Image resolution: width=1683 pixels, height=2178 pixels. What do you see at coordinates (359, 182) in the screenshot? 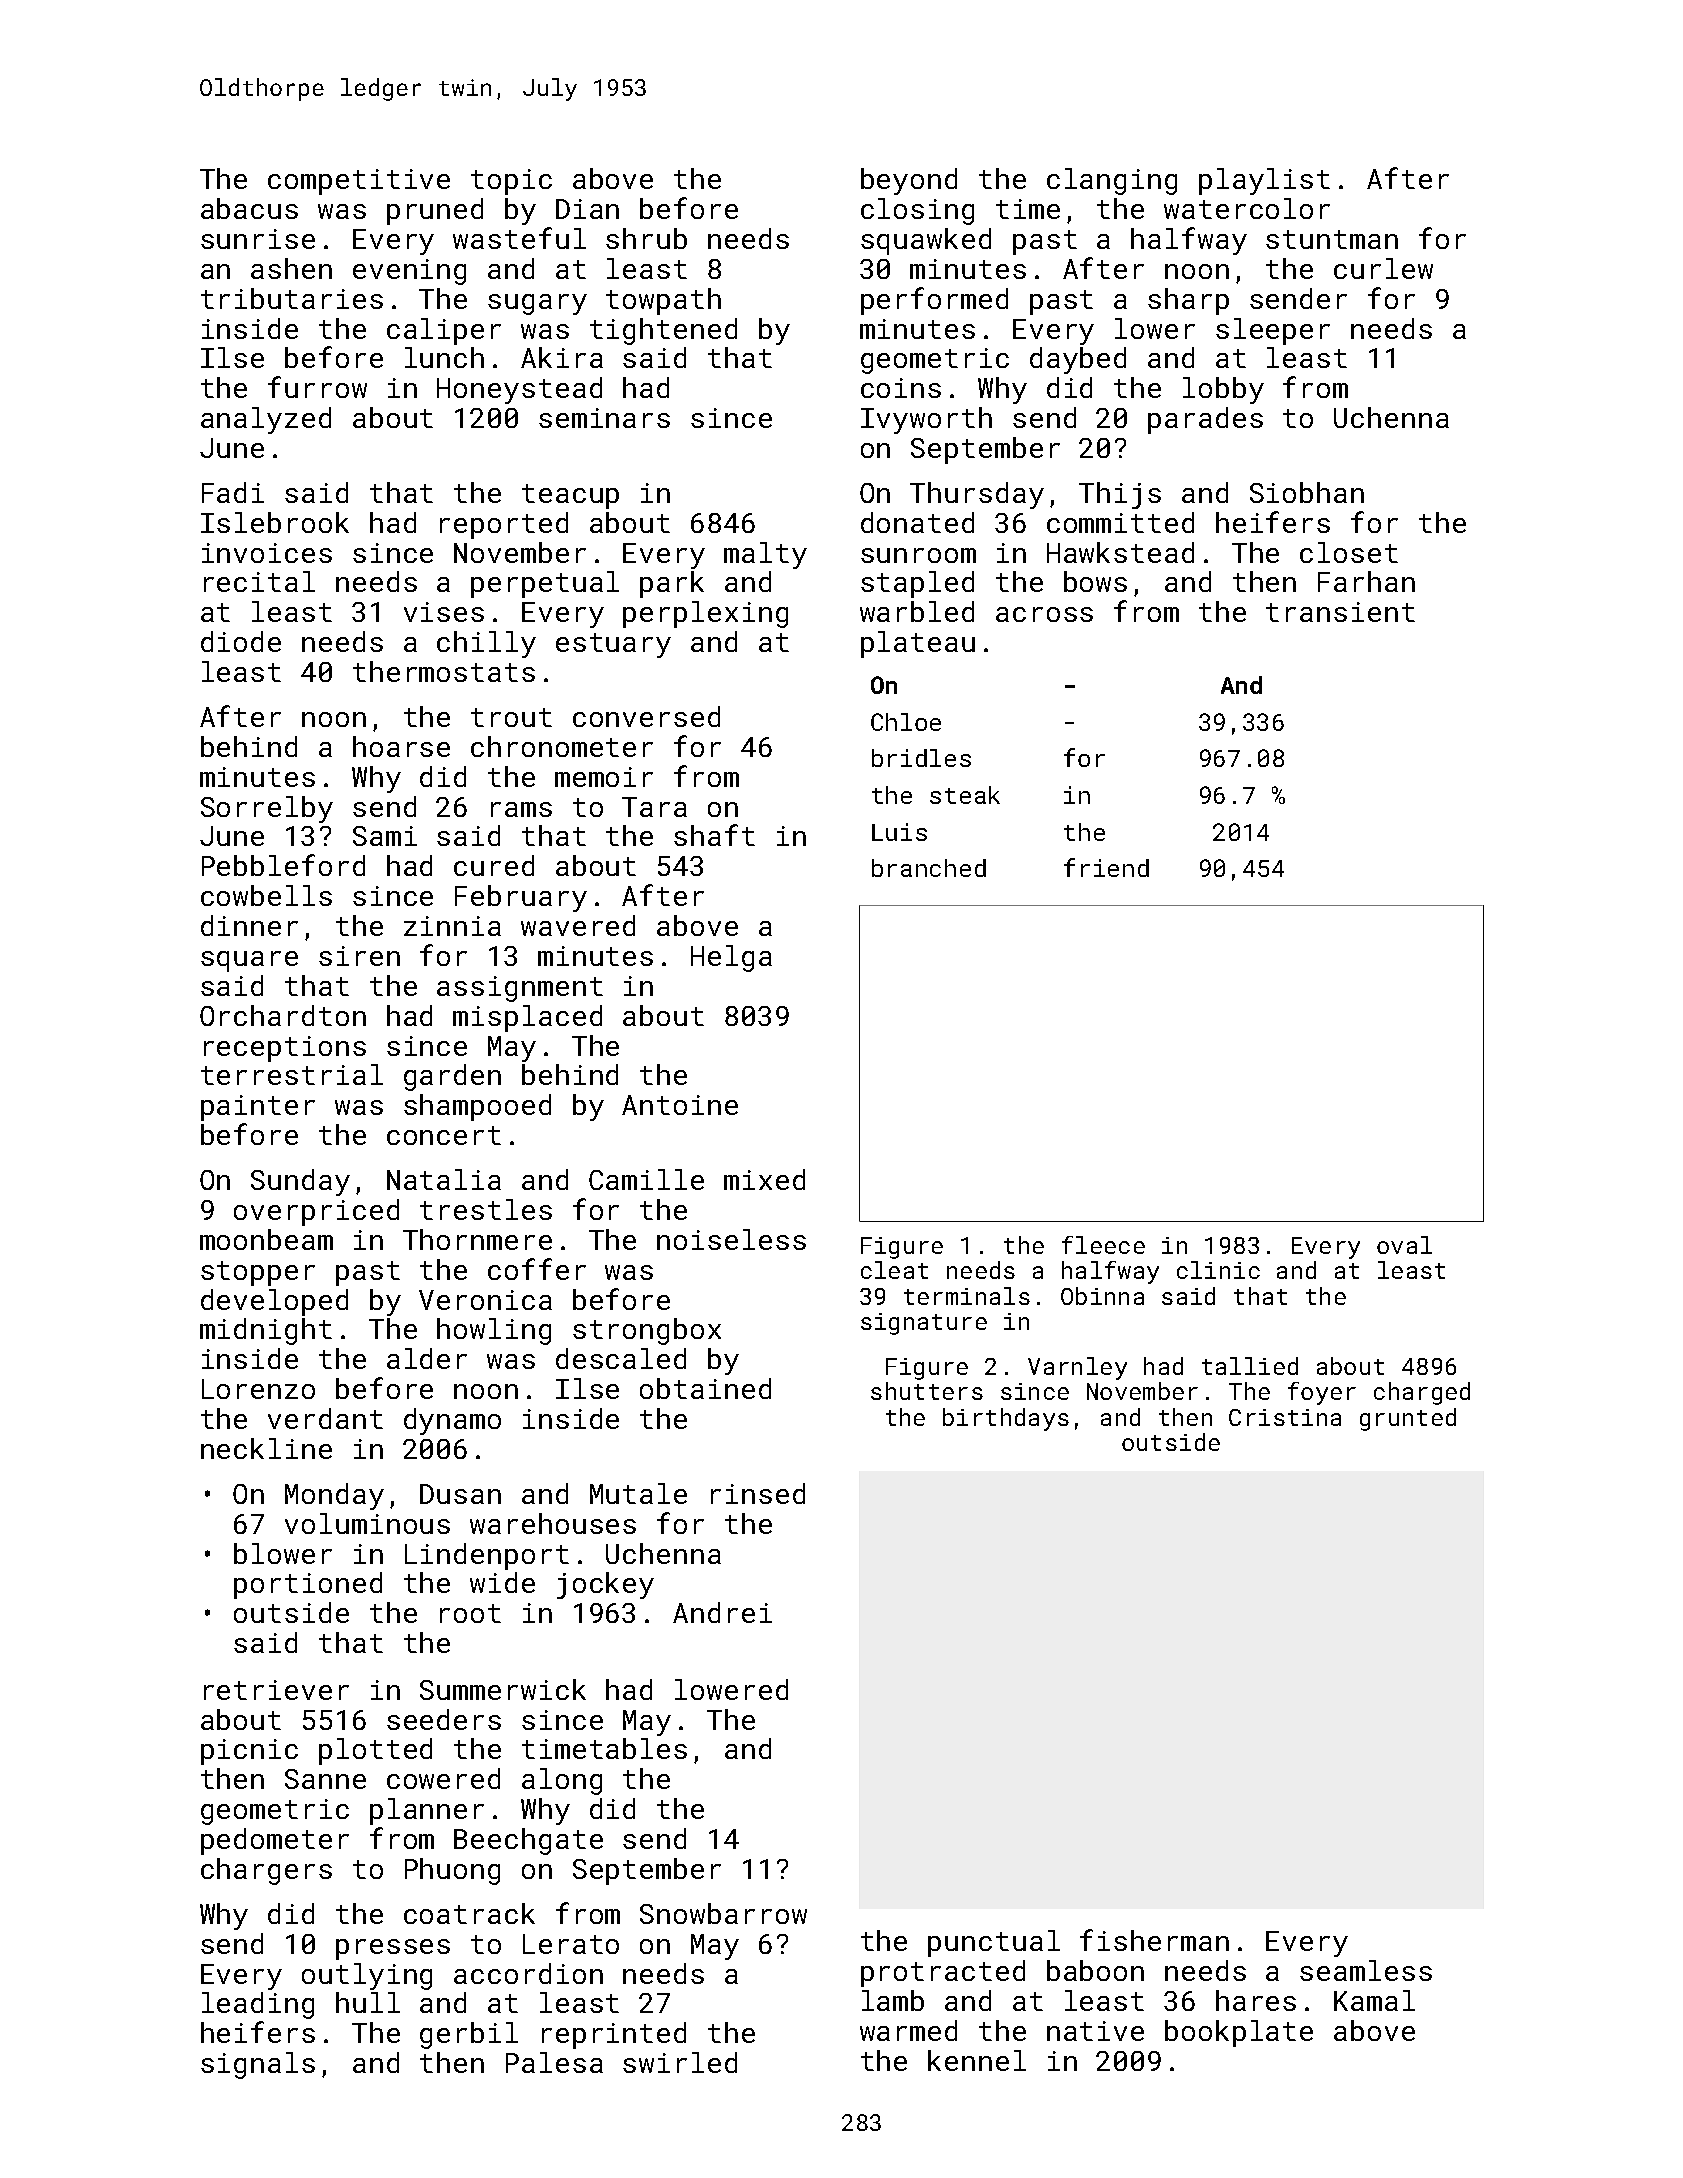
I see `competitive` at bounding box center [359, 182].
